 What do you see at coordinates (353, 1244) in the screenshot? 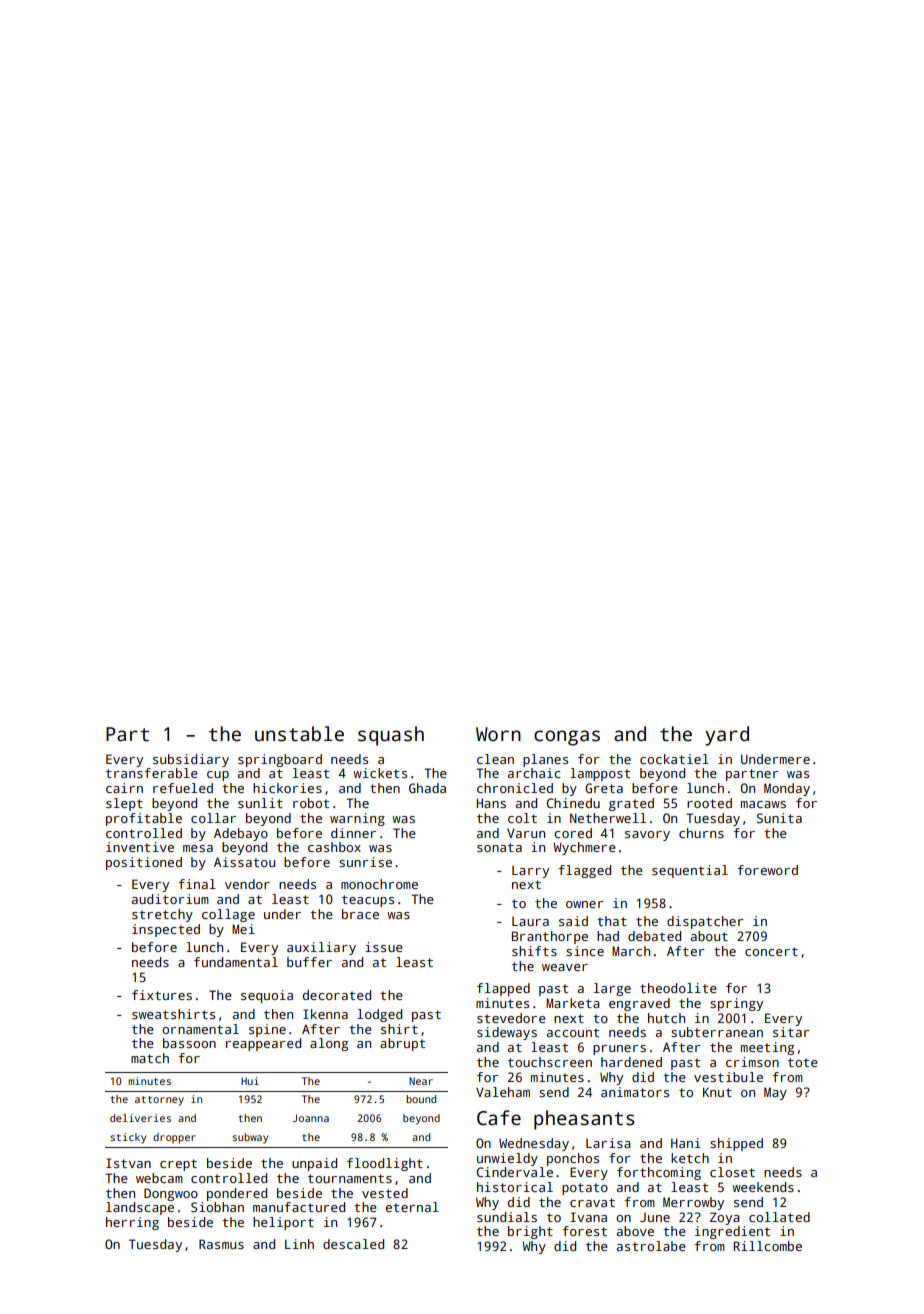
I see `descaled` at bounding box center [353, 1244].
